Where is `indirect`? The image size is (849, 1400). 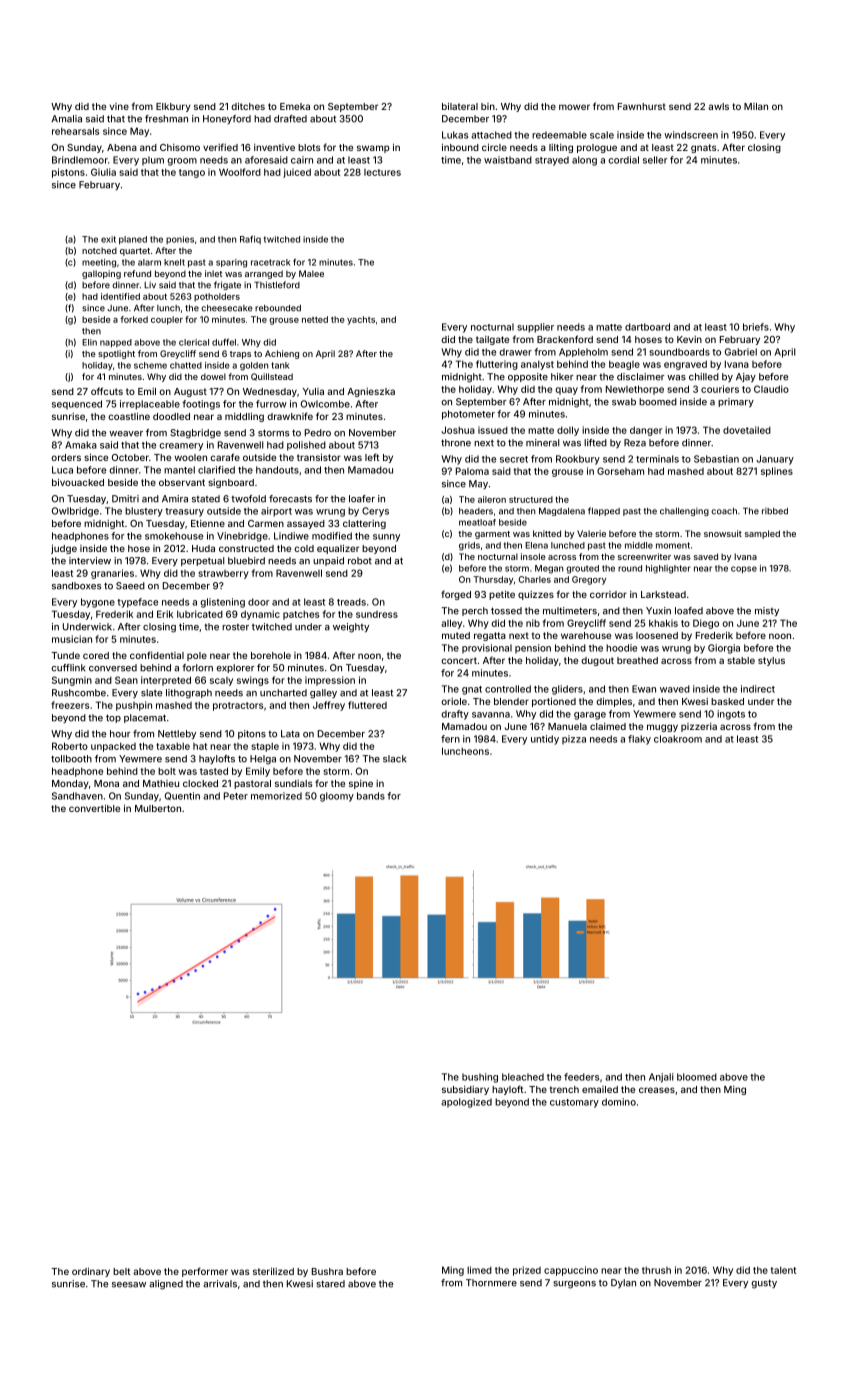 indirect is located at coordinates (758, 689).
